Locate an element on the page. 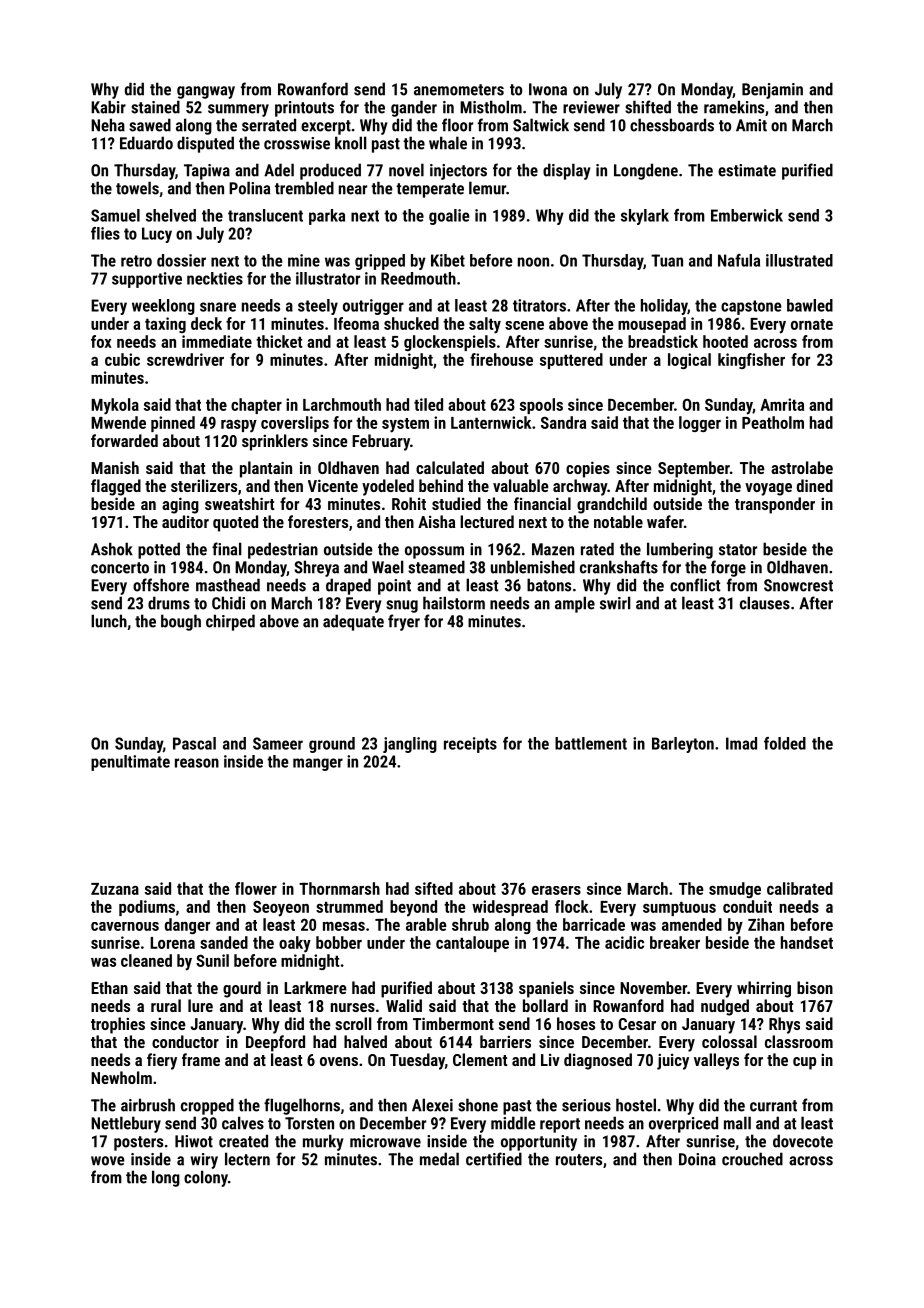 The height and width of the image is (1308, 924). gripped is located at coordinates (380, 262).
